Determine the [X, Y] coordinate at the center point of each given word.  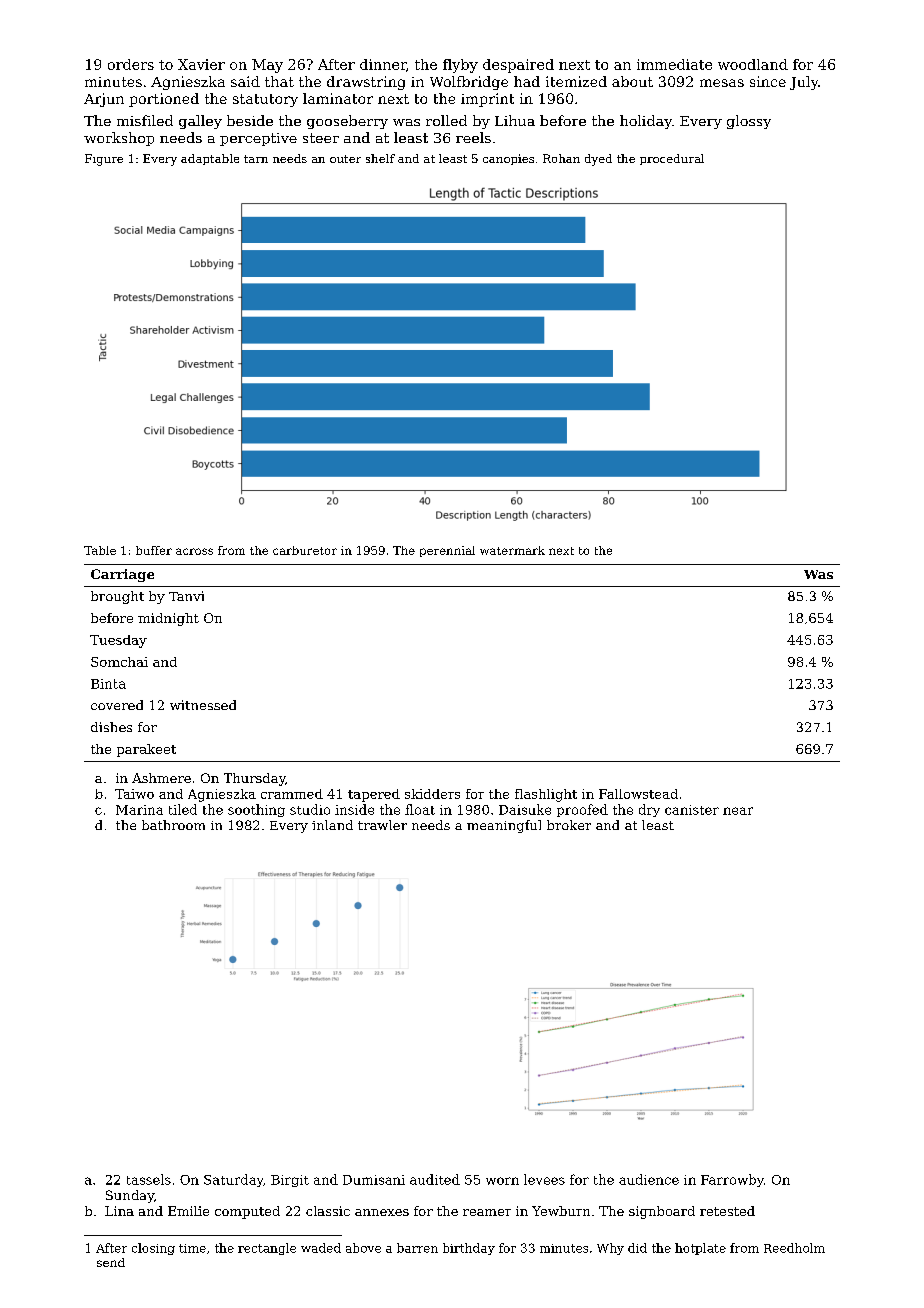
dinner [383, 64]
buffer [154, 550]
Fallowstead [638, 794]
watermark [512, 550]
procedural [672, 159]
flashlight [546, 795]
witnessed [203, 705]
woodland [753, 64]
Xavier [201, 64]
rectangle [267, 1249]
